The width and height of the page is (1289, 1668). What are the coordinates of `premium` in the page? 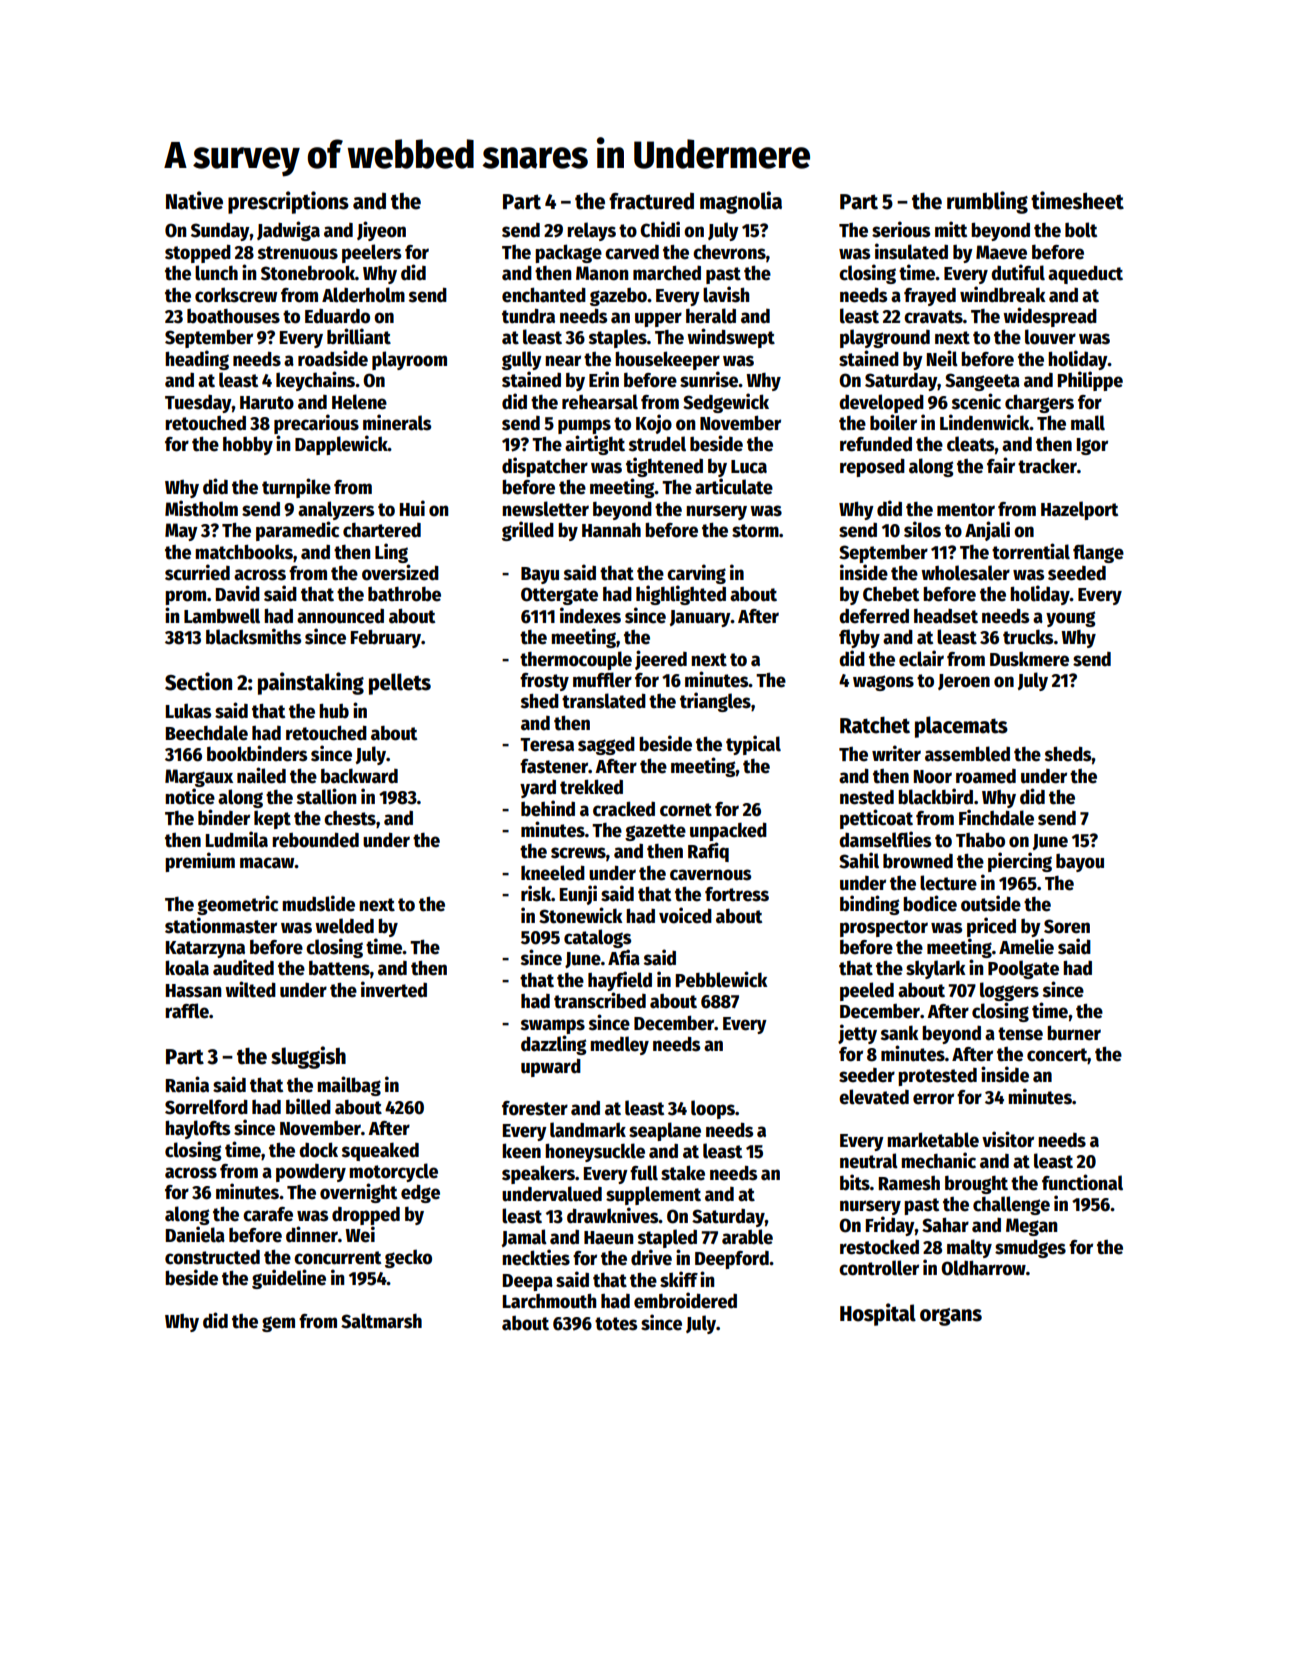 It's located at (200, 862).
